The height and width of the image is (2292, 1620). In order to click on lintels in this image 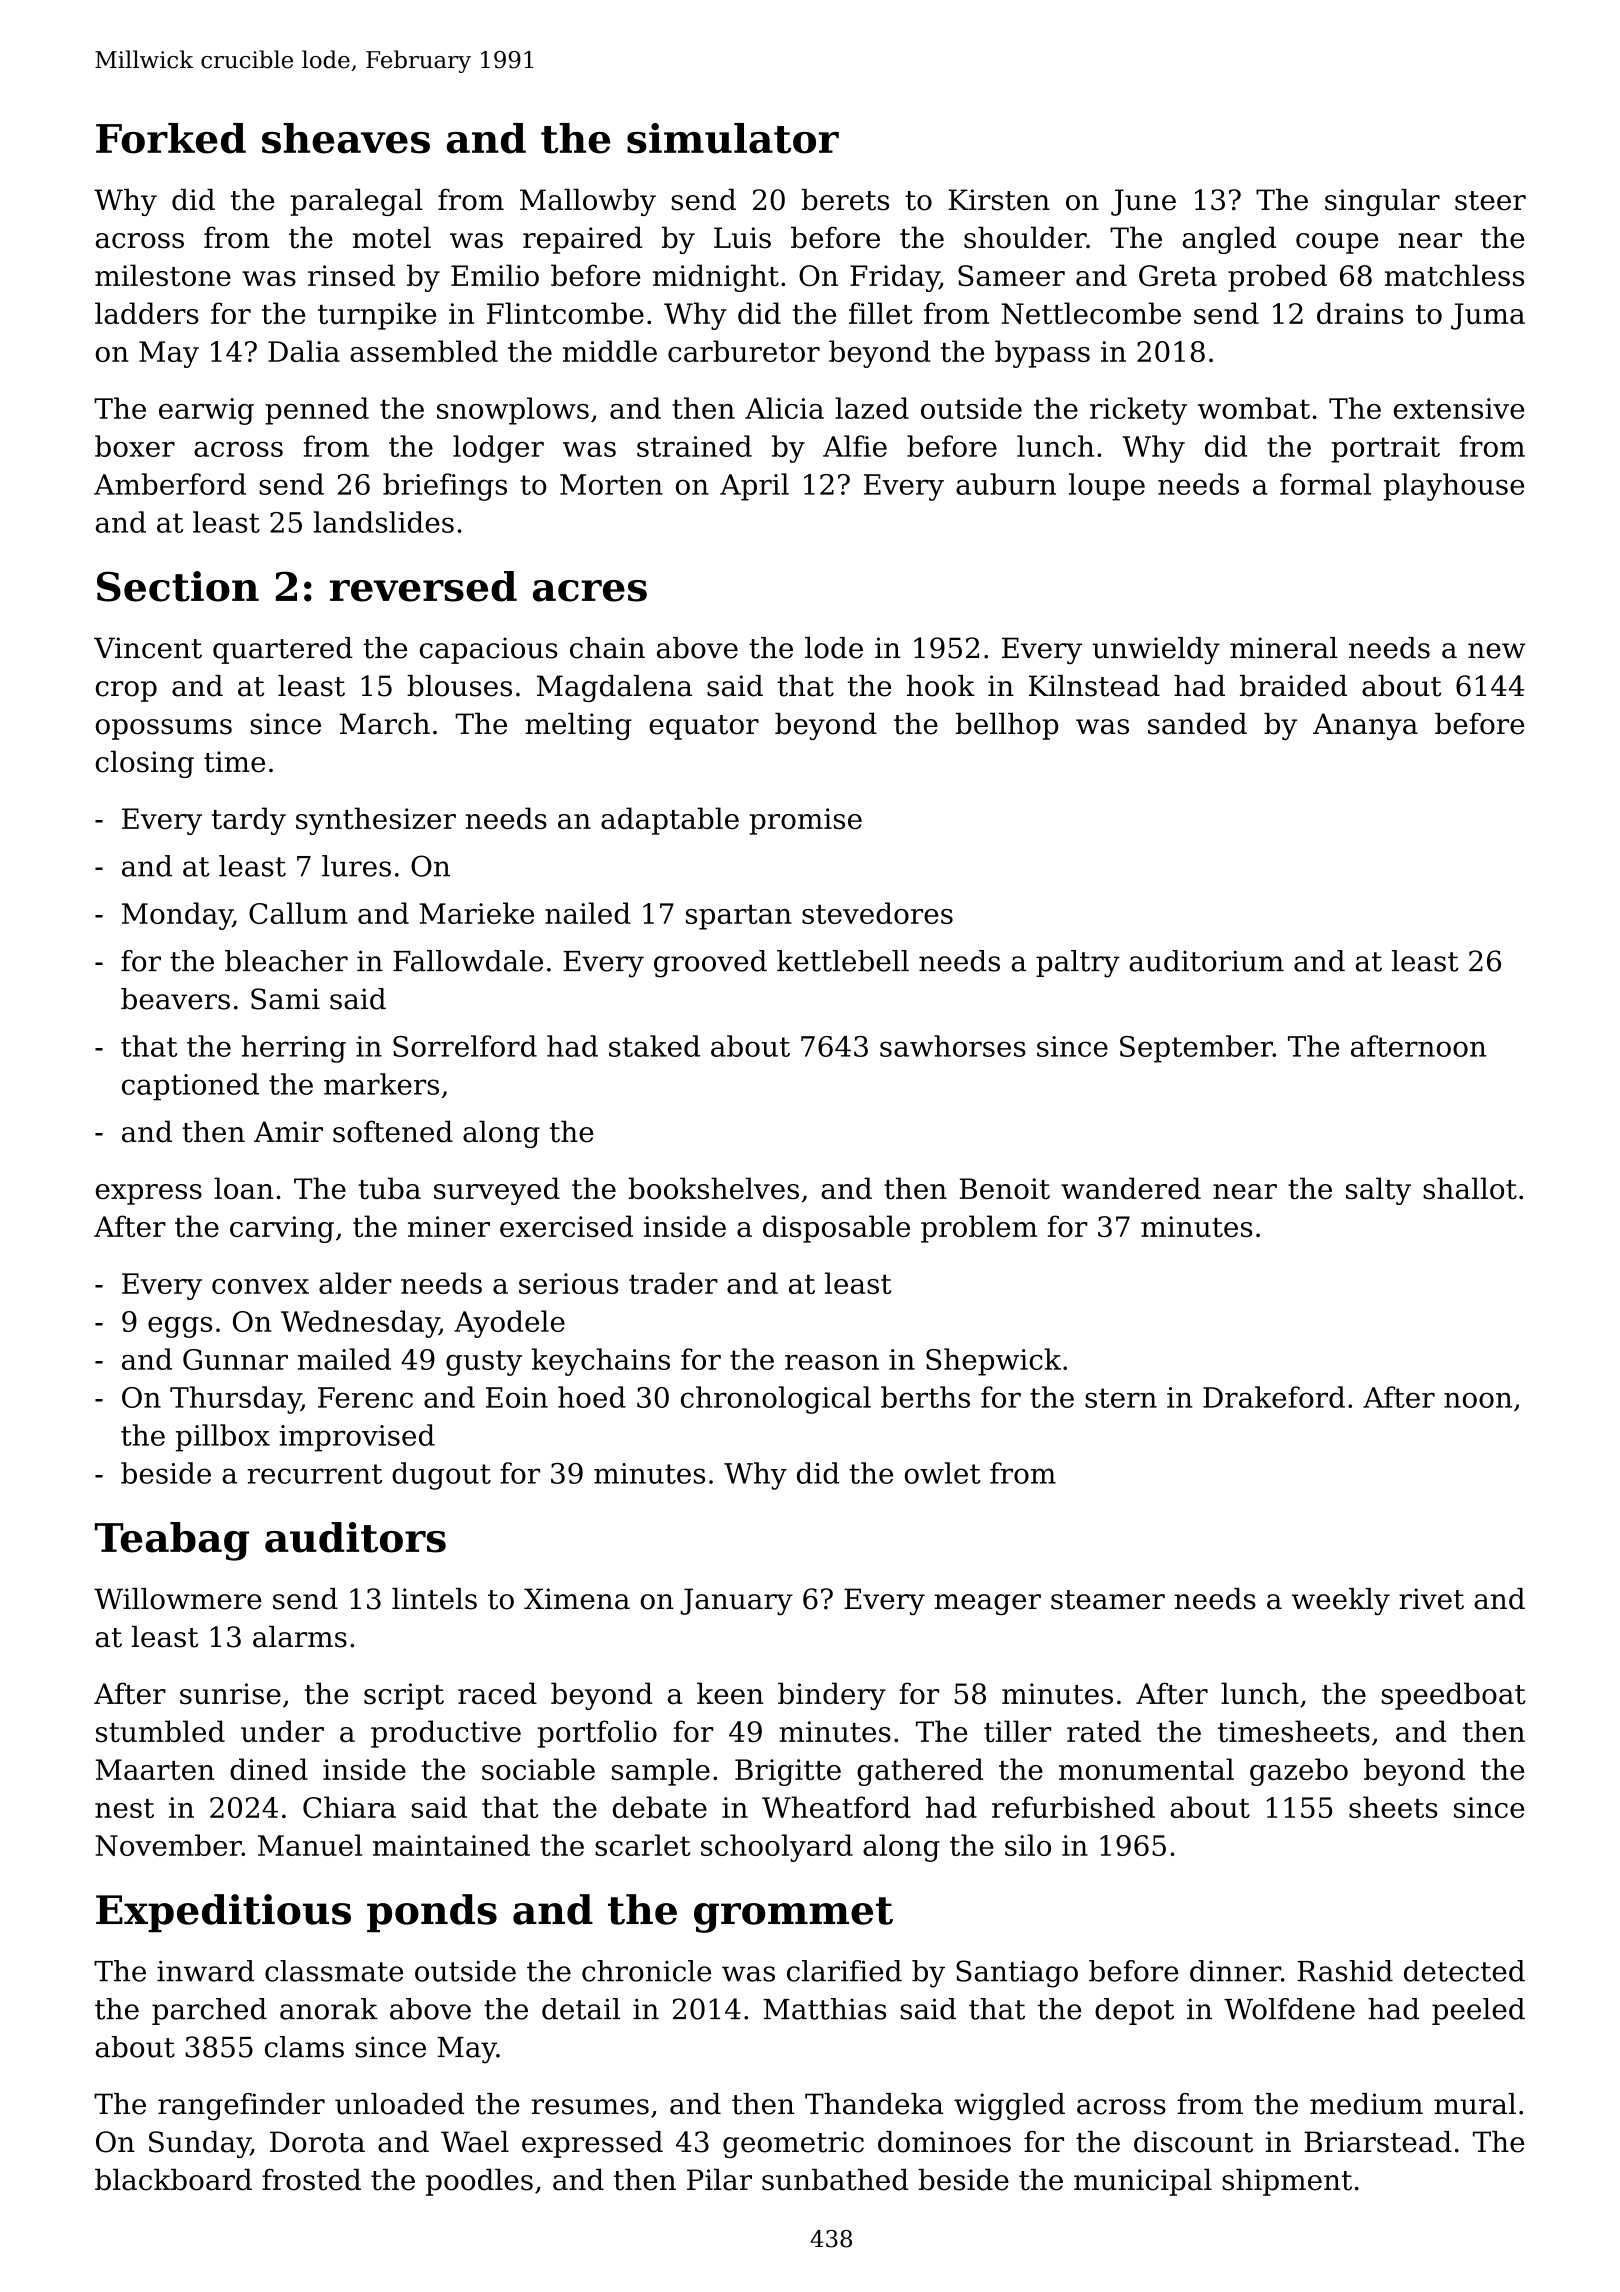, I will do `click(434, 1599)`.
